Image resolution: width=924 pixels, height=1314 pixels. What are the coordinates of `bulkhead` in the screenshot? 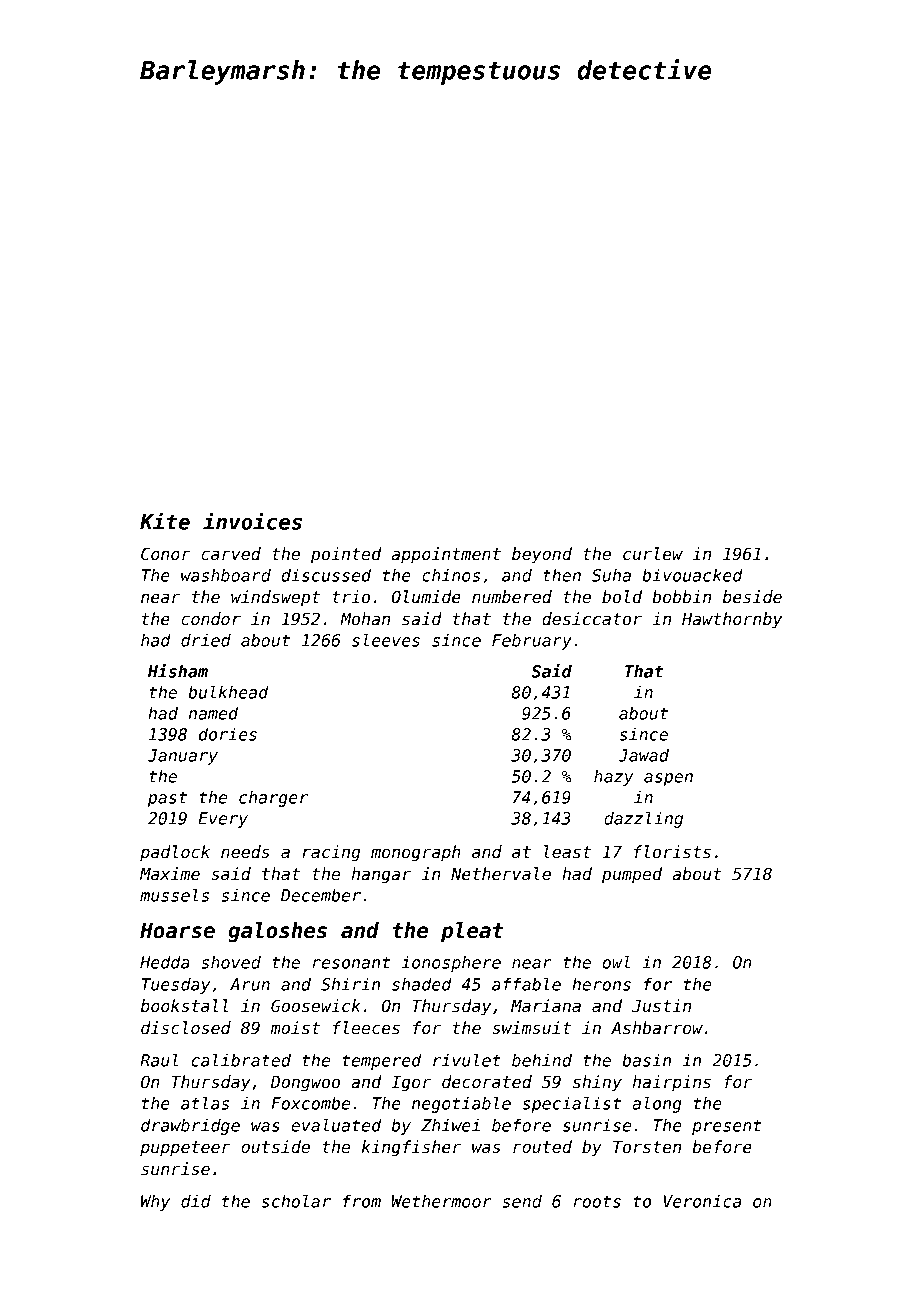 It's located at (228, 692).
